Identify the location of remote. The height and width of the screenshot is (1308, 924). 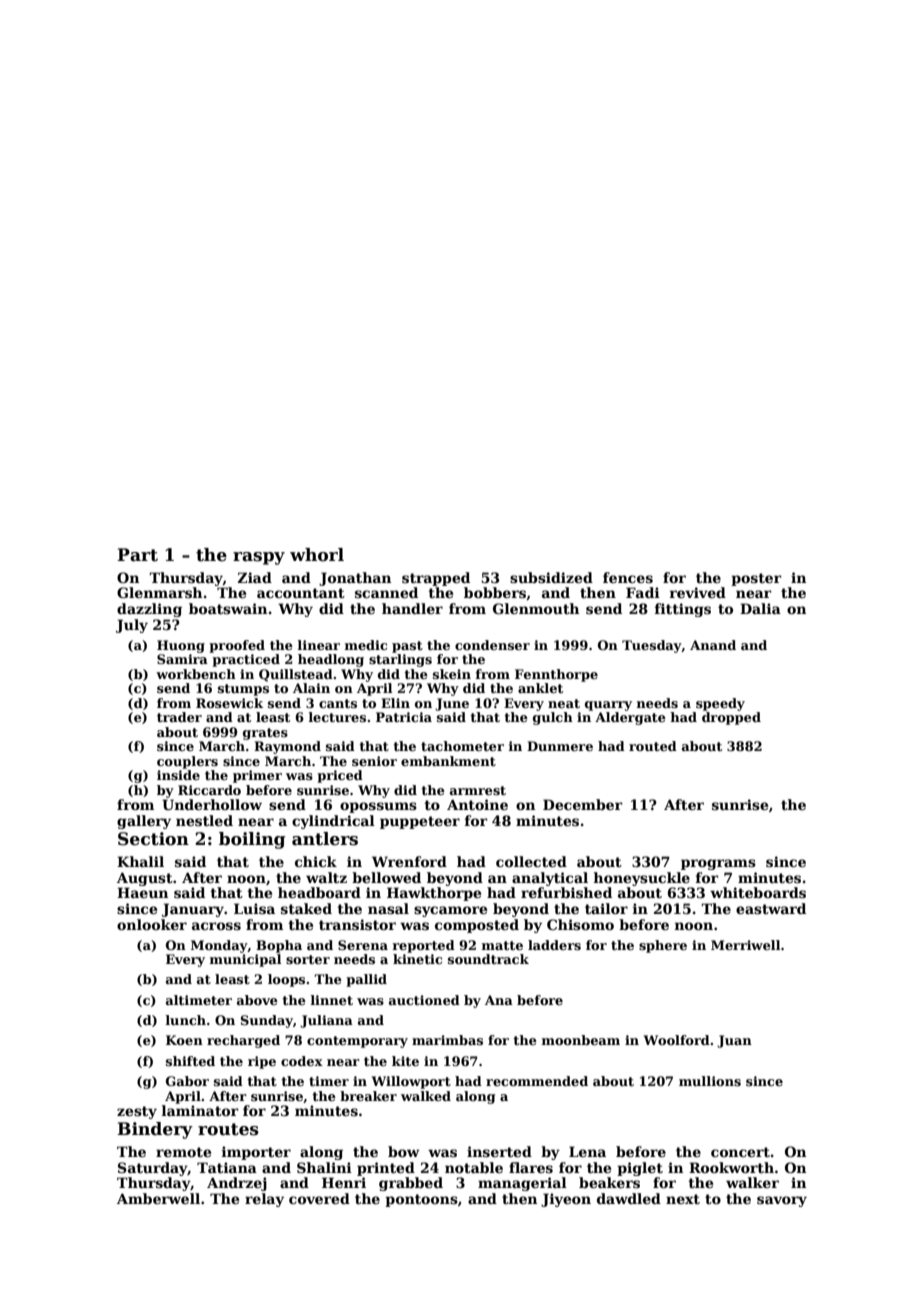
(183, 1152).
